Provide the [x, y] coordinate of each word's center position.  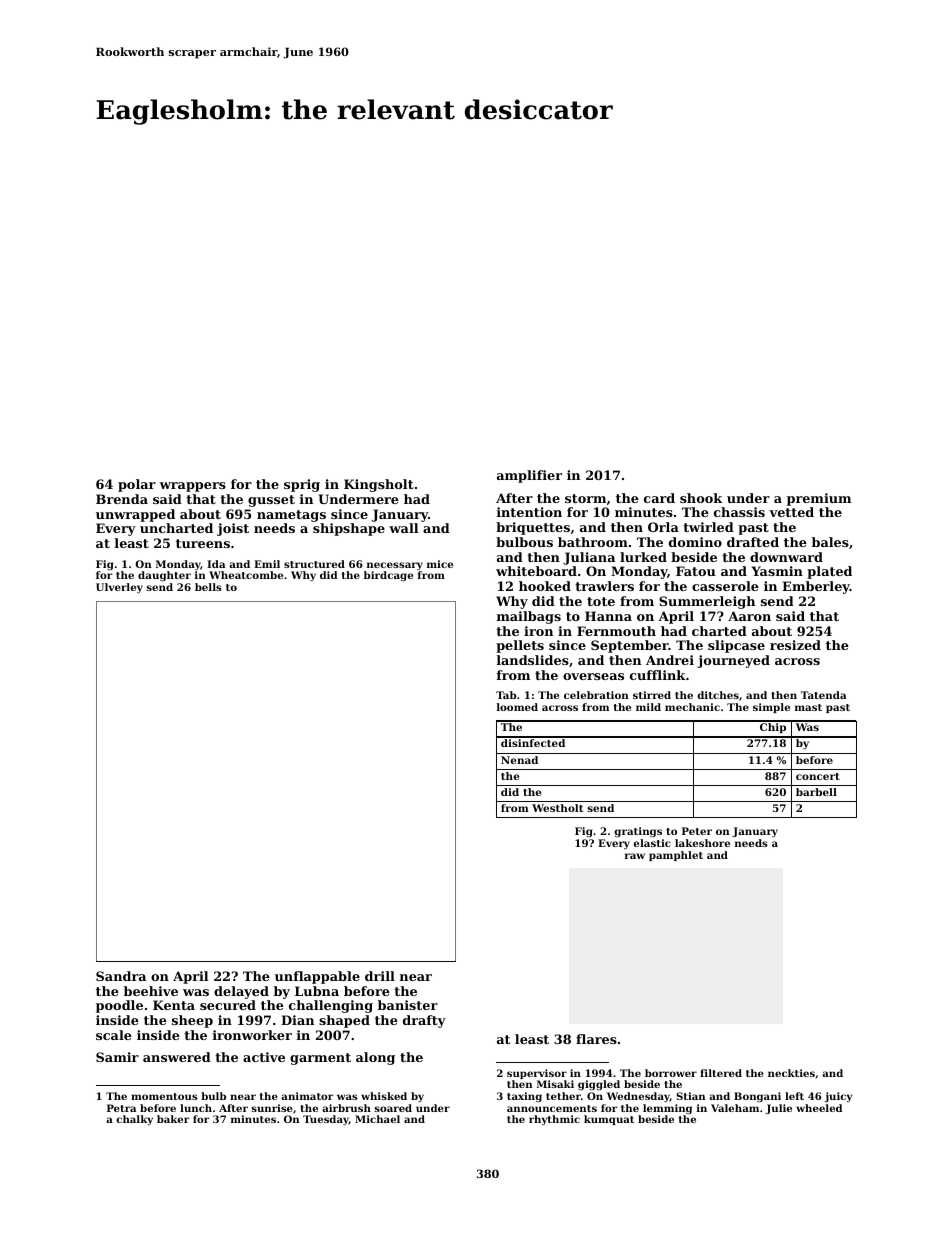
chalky [134, 1120]
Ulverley [119, 588]
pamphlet [676, 856]
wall [403, 528]
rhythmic [554, 1120]
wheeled [819, 1108]
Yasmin [777, 571]
